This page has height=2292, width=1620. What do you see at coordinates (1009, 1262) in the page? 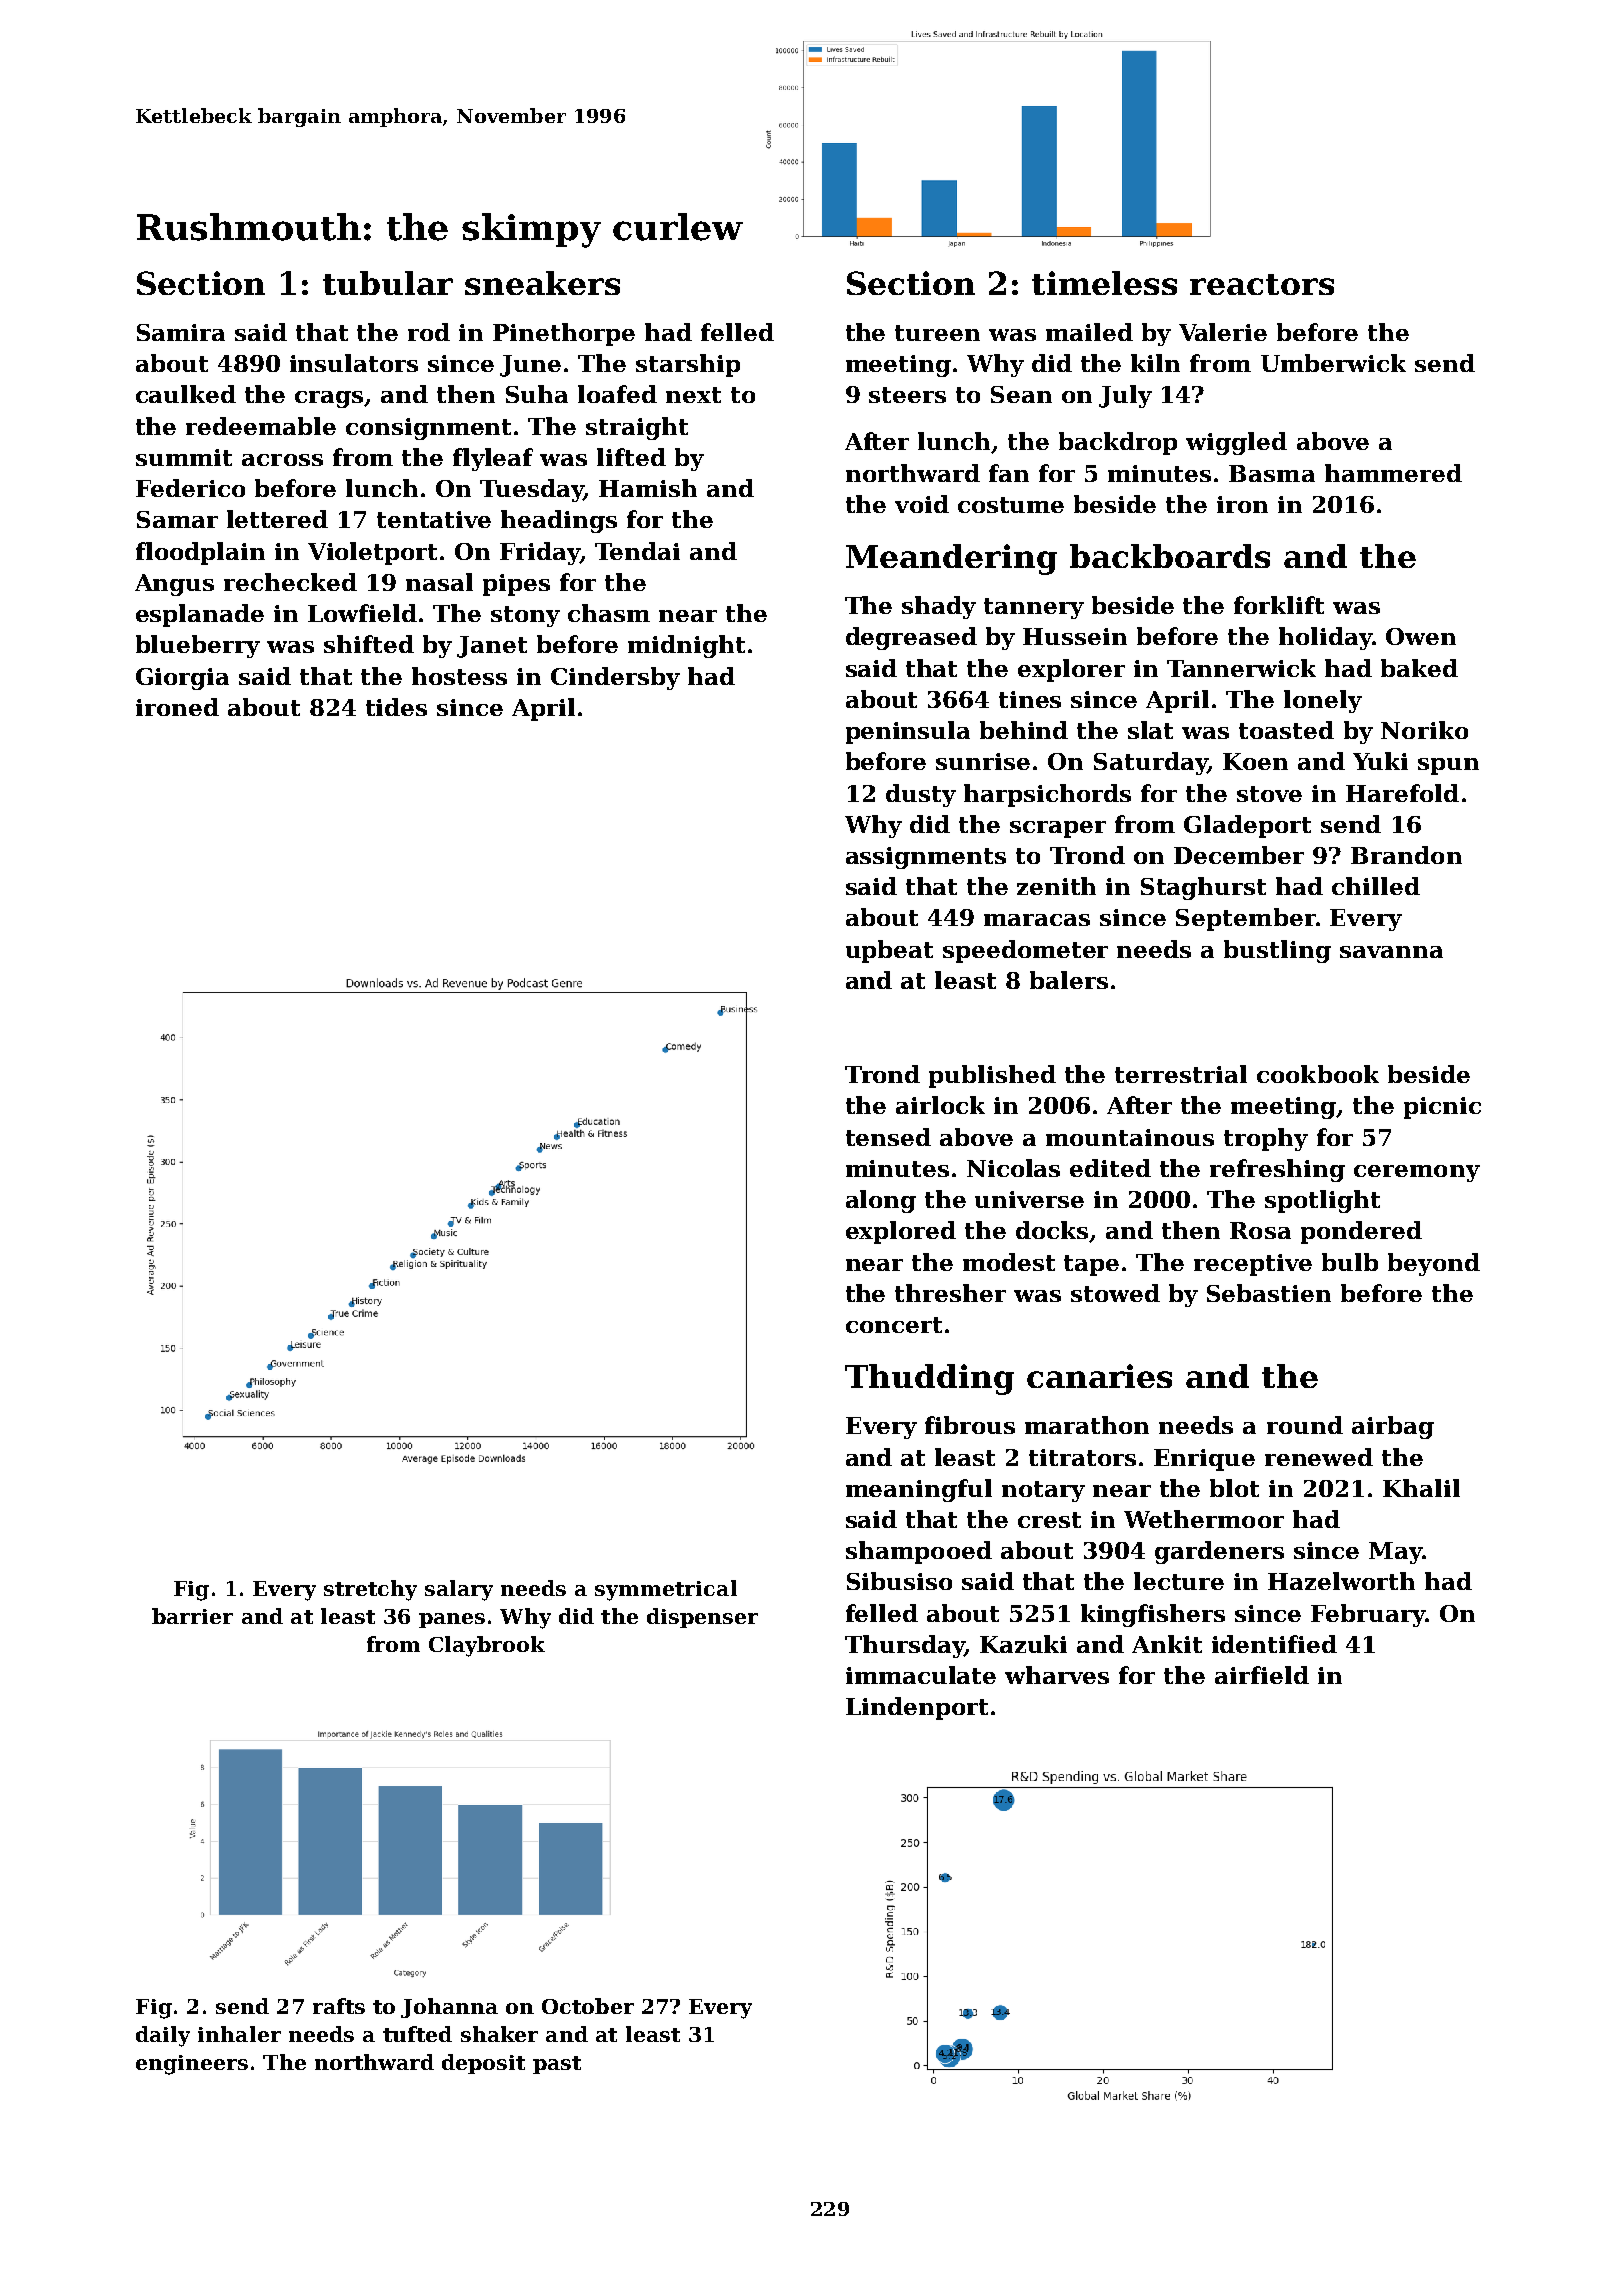
I see `modest` at bounding box center [1009, 1262].
